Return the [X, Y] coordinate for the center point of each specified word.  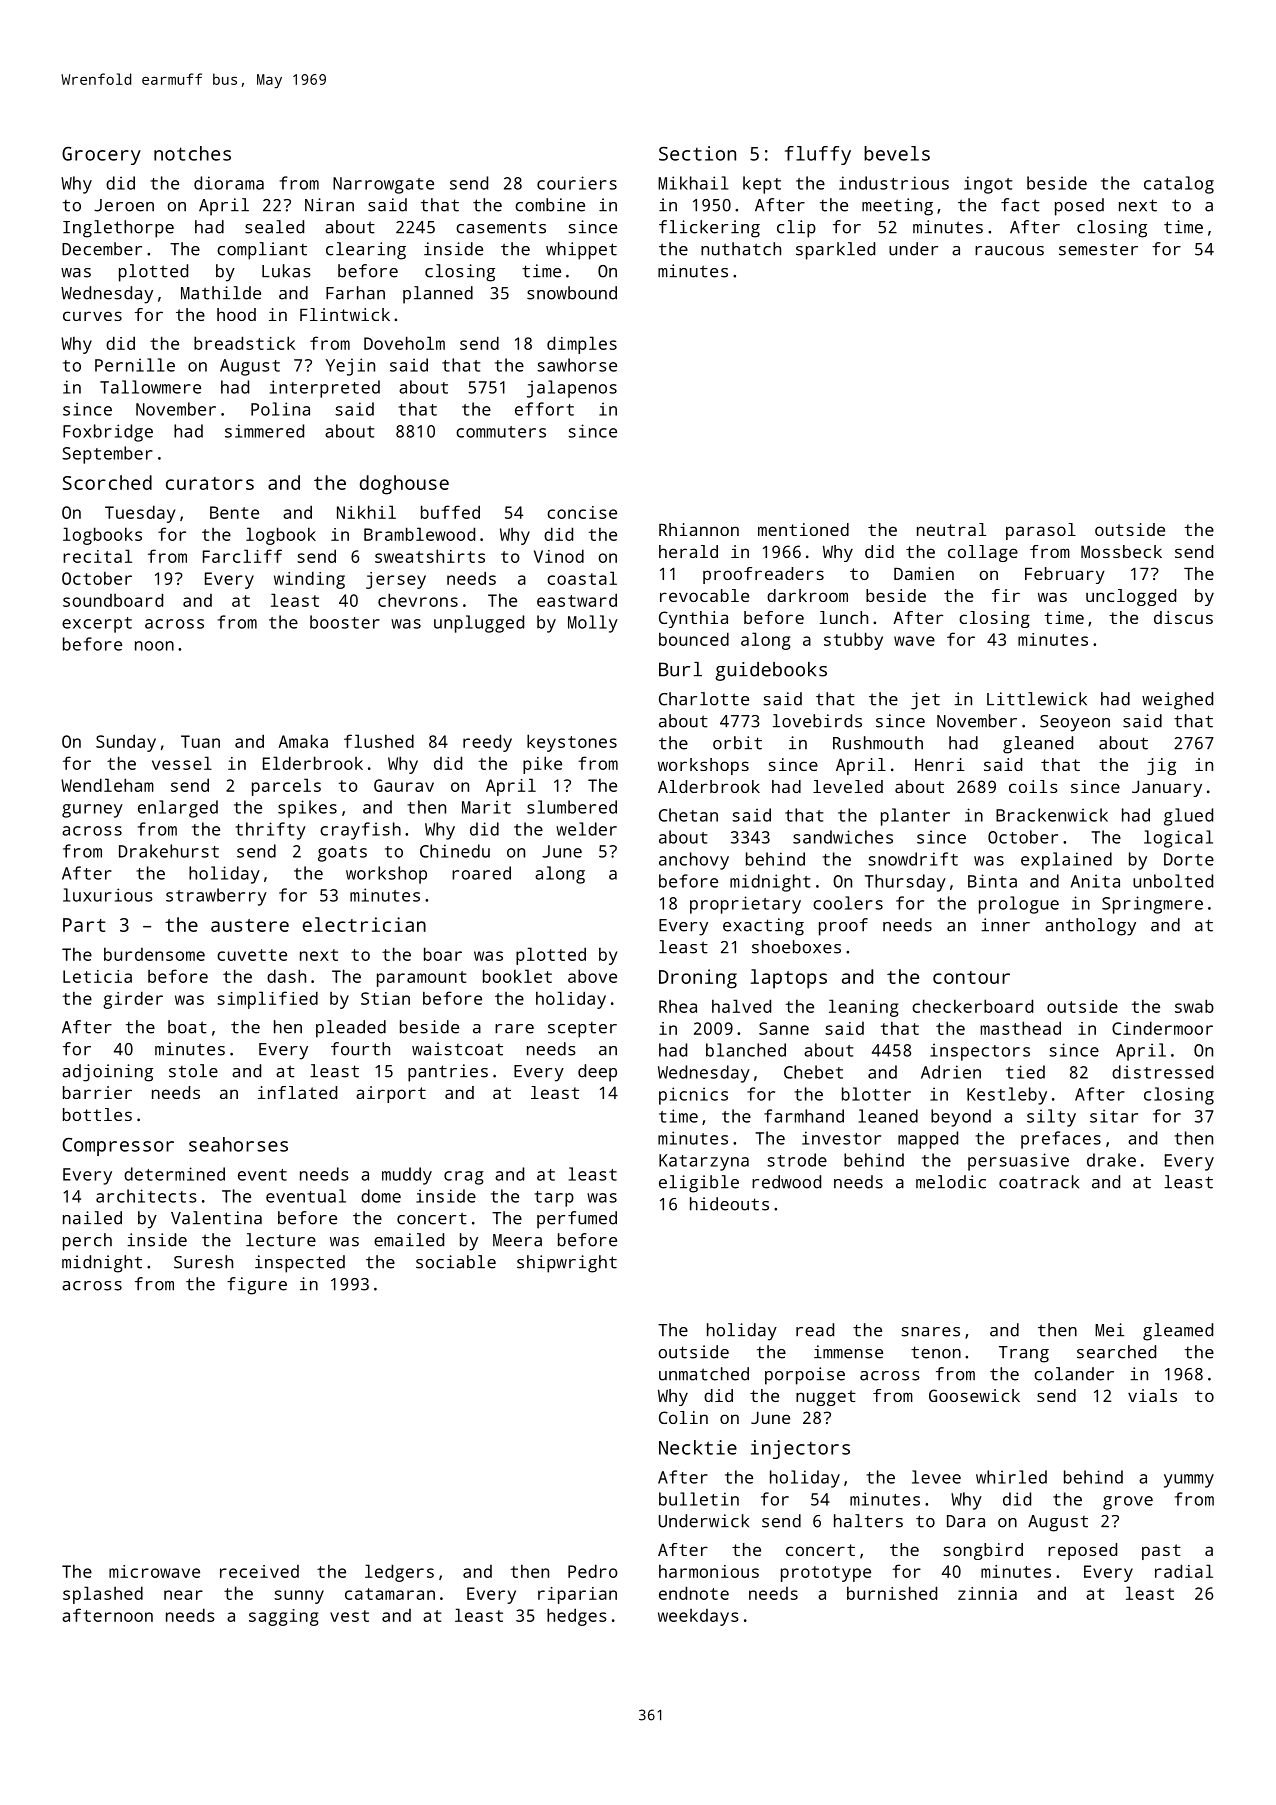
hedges [577, 1617]
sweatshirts [430, 556]
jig [1161, 766]
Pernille [135, 365]
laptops [789, 979]
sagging [284, 1617]
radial [1184, 1571]
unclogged [1131, 597]
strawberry [216, 897]
